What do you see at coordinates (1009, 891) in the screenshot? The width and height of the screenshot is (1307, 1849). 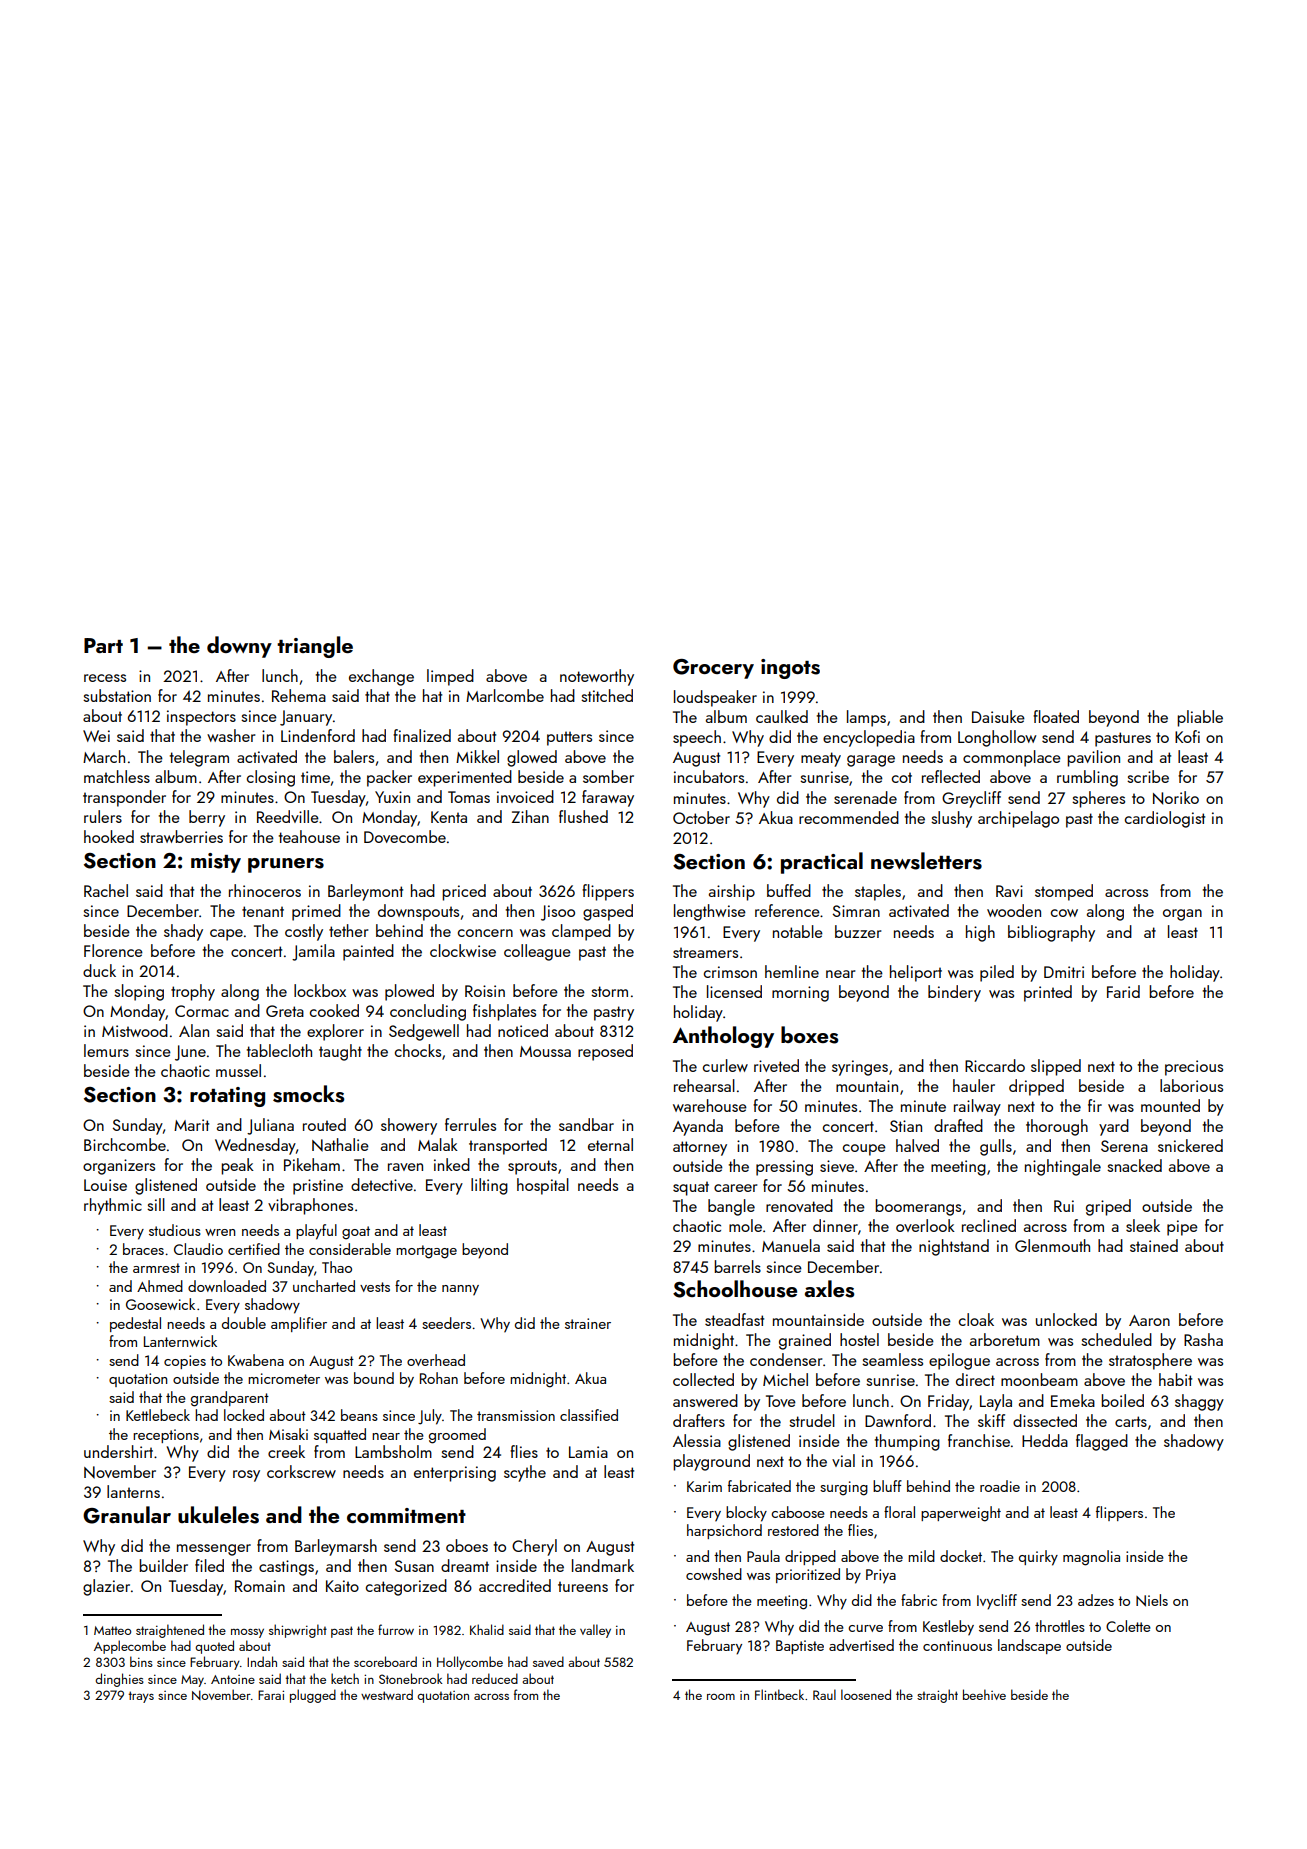 I see `Ravi` at bounding box center [1009, 891].
